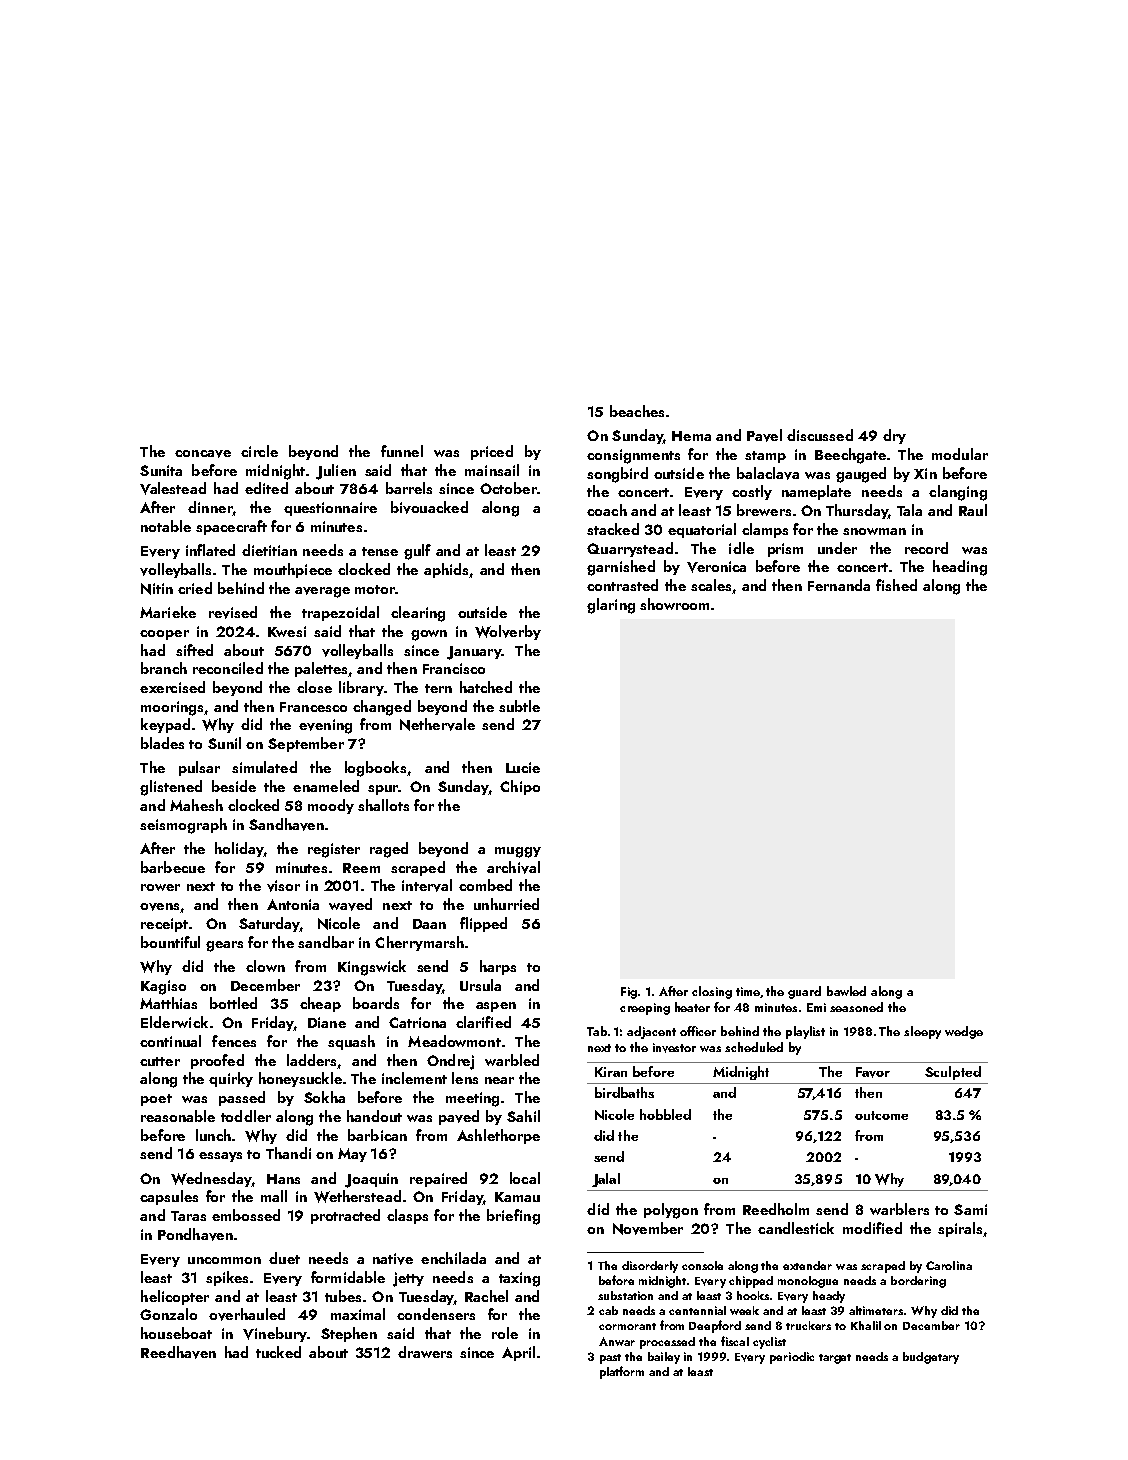  Describe the element at coordinates (922, 1032) in the screenshot. I see `sleepy` at that location.
